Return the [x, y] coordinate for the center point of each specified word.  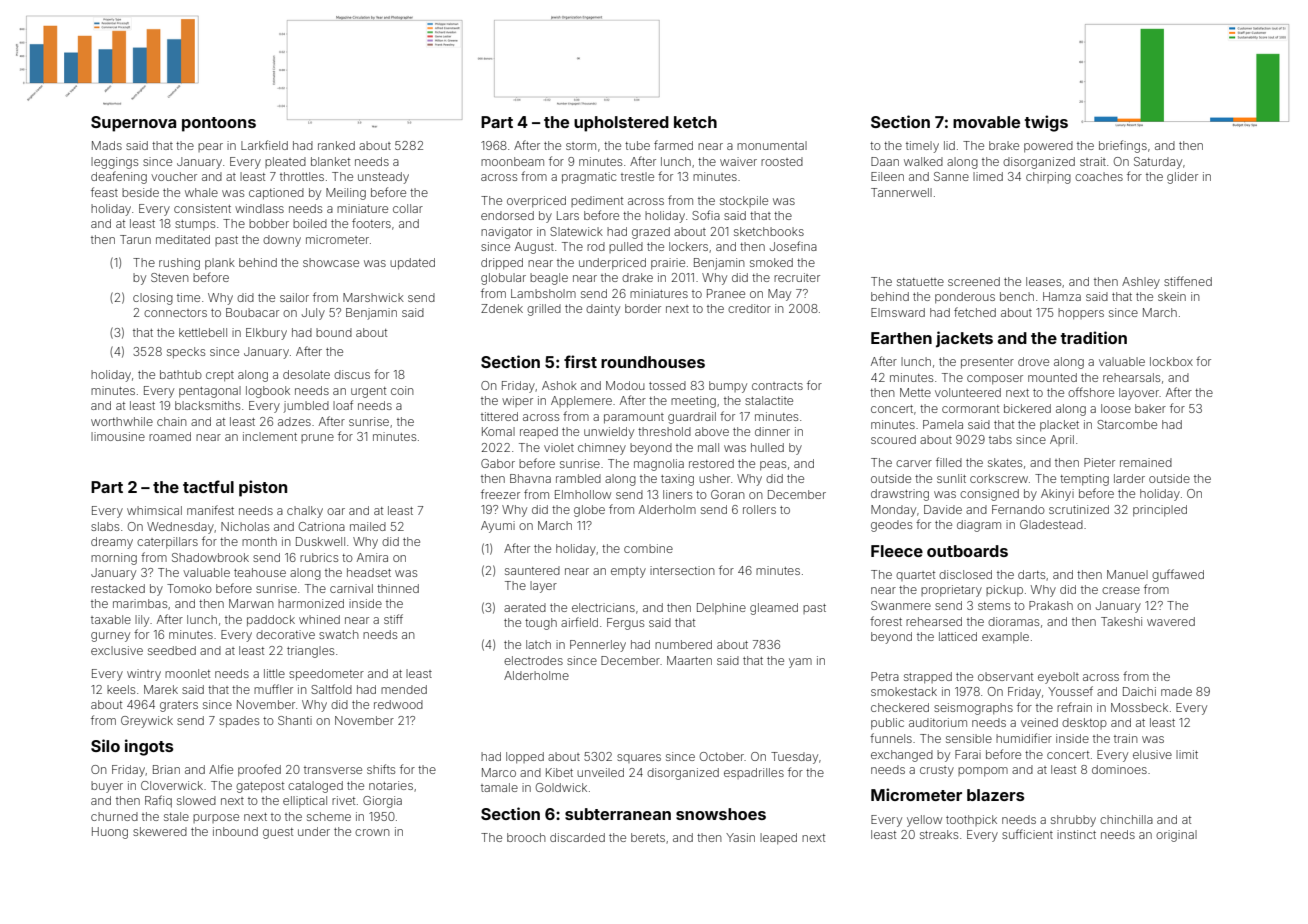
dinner [772, 431]
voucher [174, 176]
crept [220, 376]
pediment [597, 201]
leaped [778, 839]
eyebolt [1058, 678]
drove [1033, 361]
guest [278, 833]
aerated [525, 607]
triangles [310, 652]
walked [923, 161]
